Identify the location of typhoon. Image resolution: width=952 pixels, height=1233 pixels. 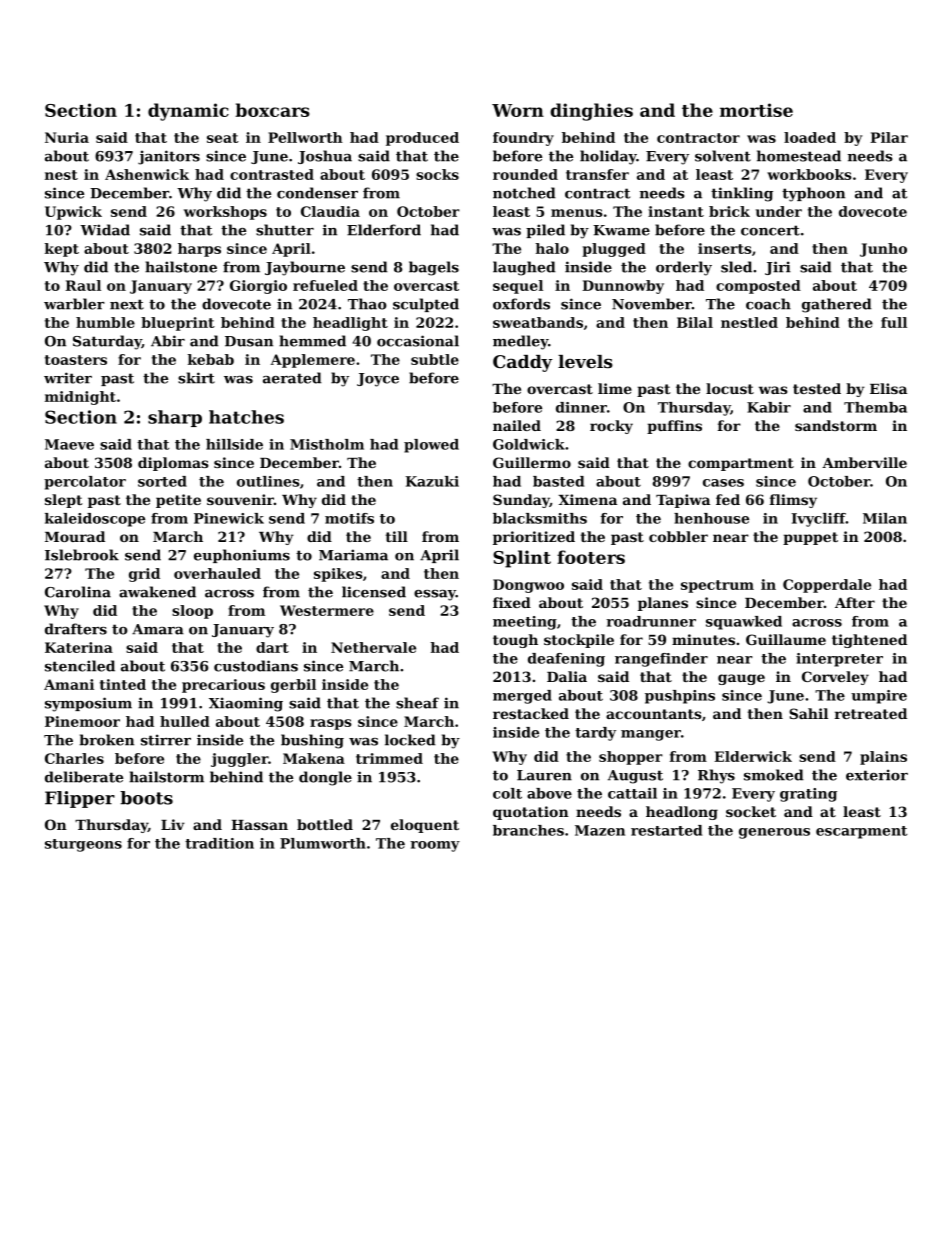
(813, 194).
